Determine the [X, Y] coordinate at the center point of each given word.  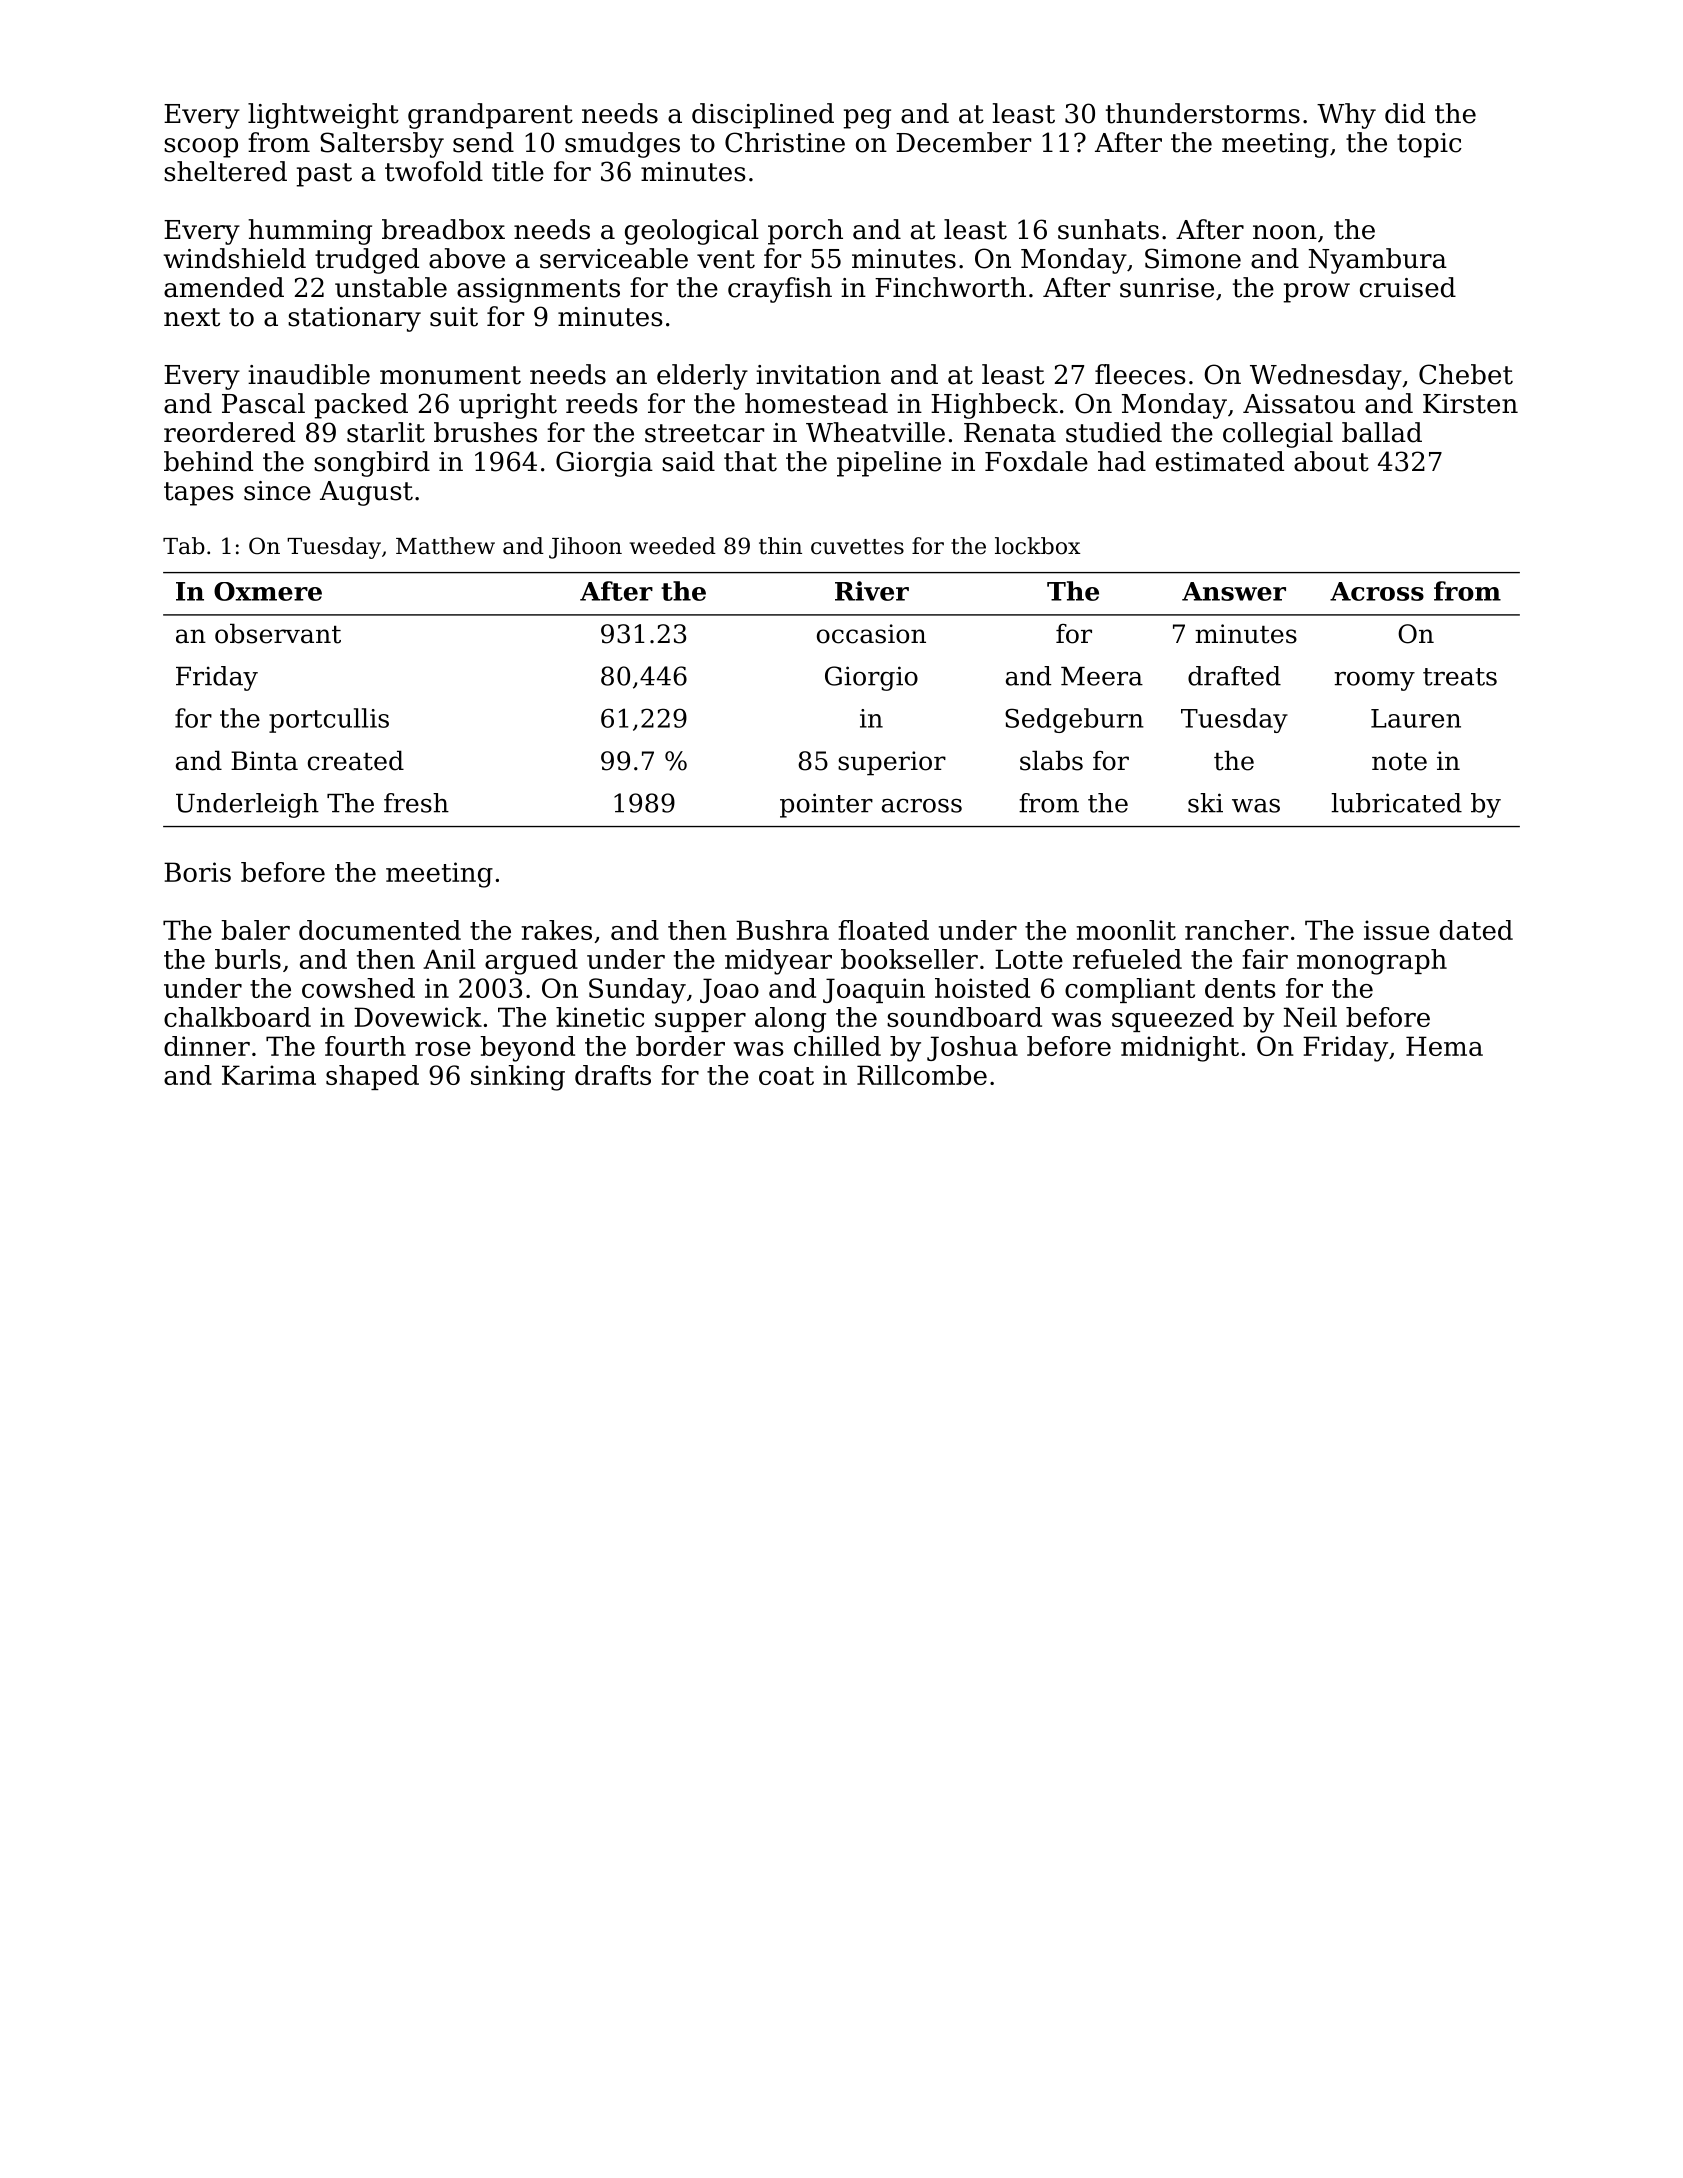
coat [786, 1076]
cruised [1408, 287]
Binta [264, 761]
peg [867, 119]
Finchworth [950, 287]
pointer [826, 805]
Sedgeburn [1074, 720]
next [192, 317]
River [872, 591]
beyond [527, 1049]
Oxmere [268, 591]
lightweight [323, 116]
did [1405, 113]
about [1331, 461]
